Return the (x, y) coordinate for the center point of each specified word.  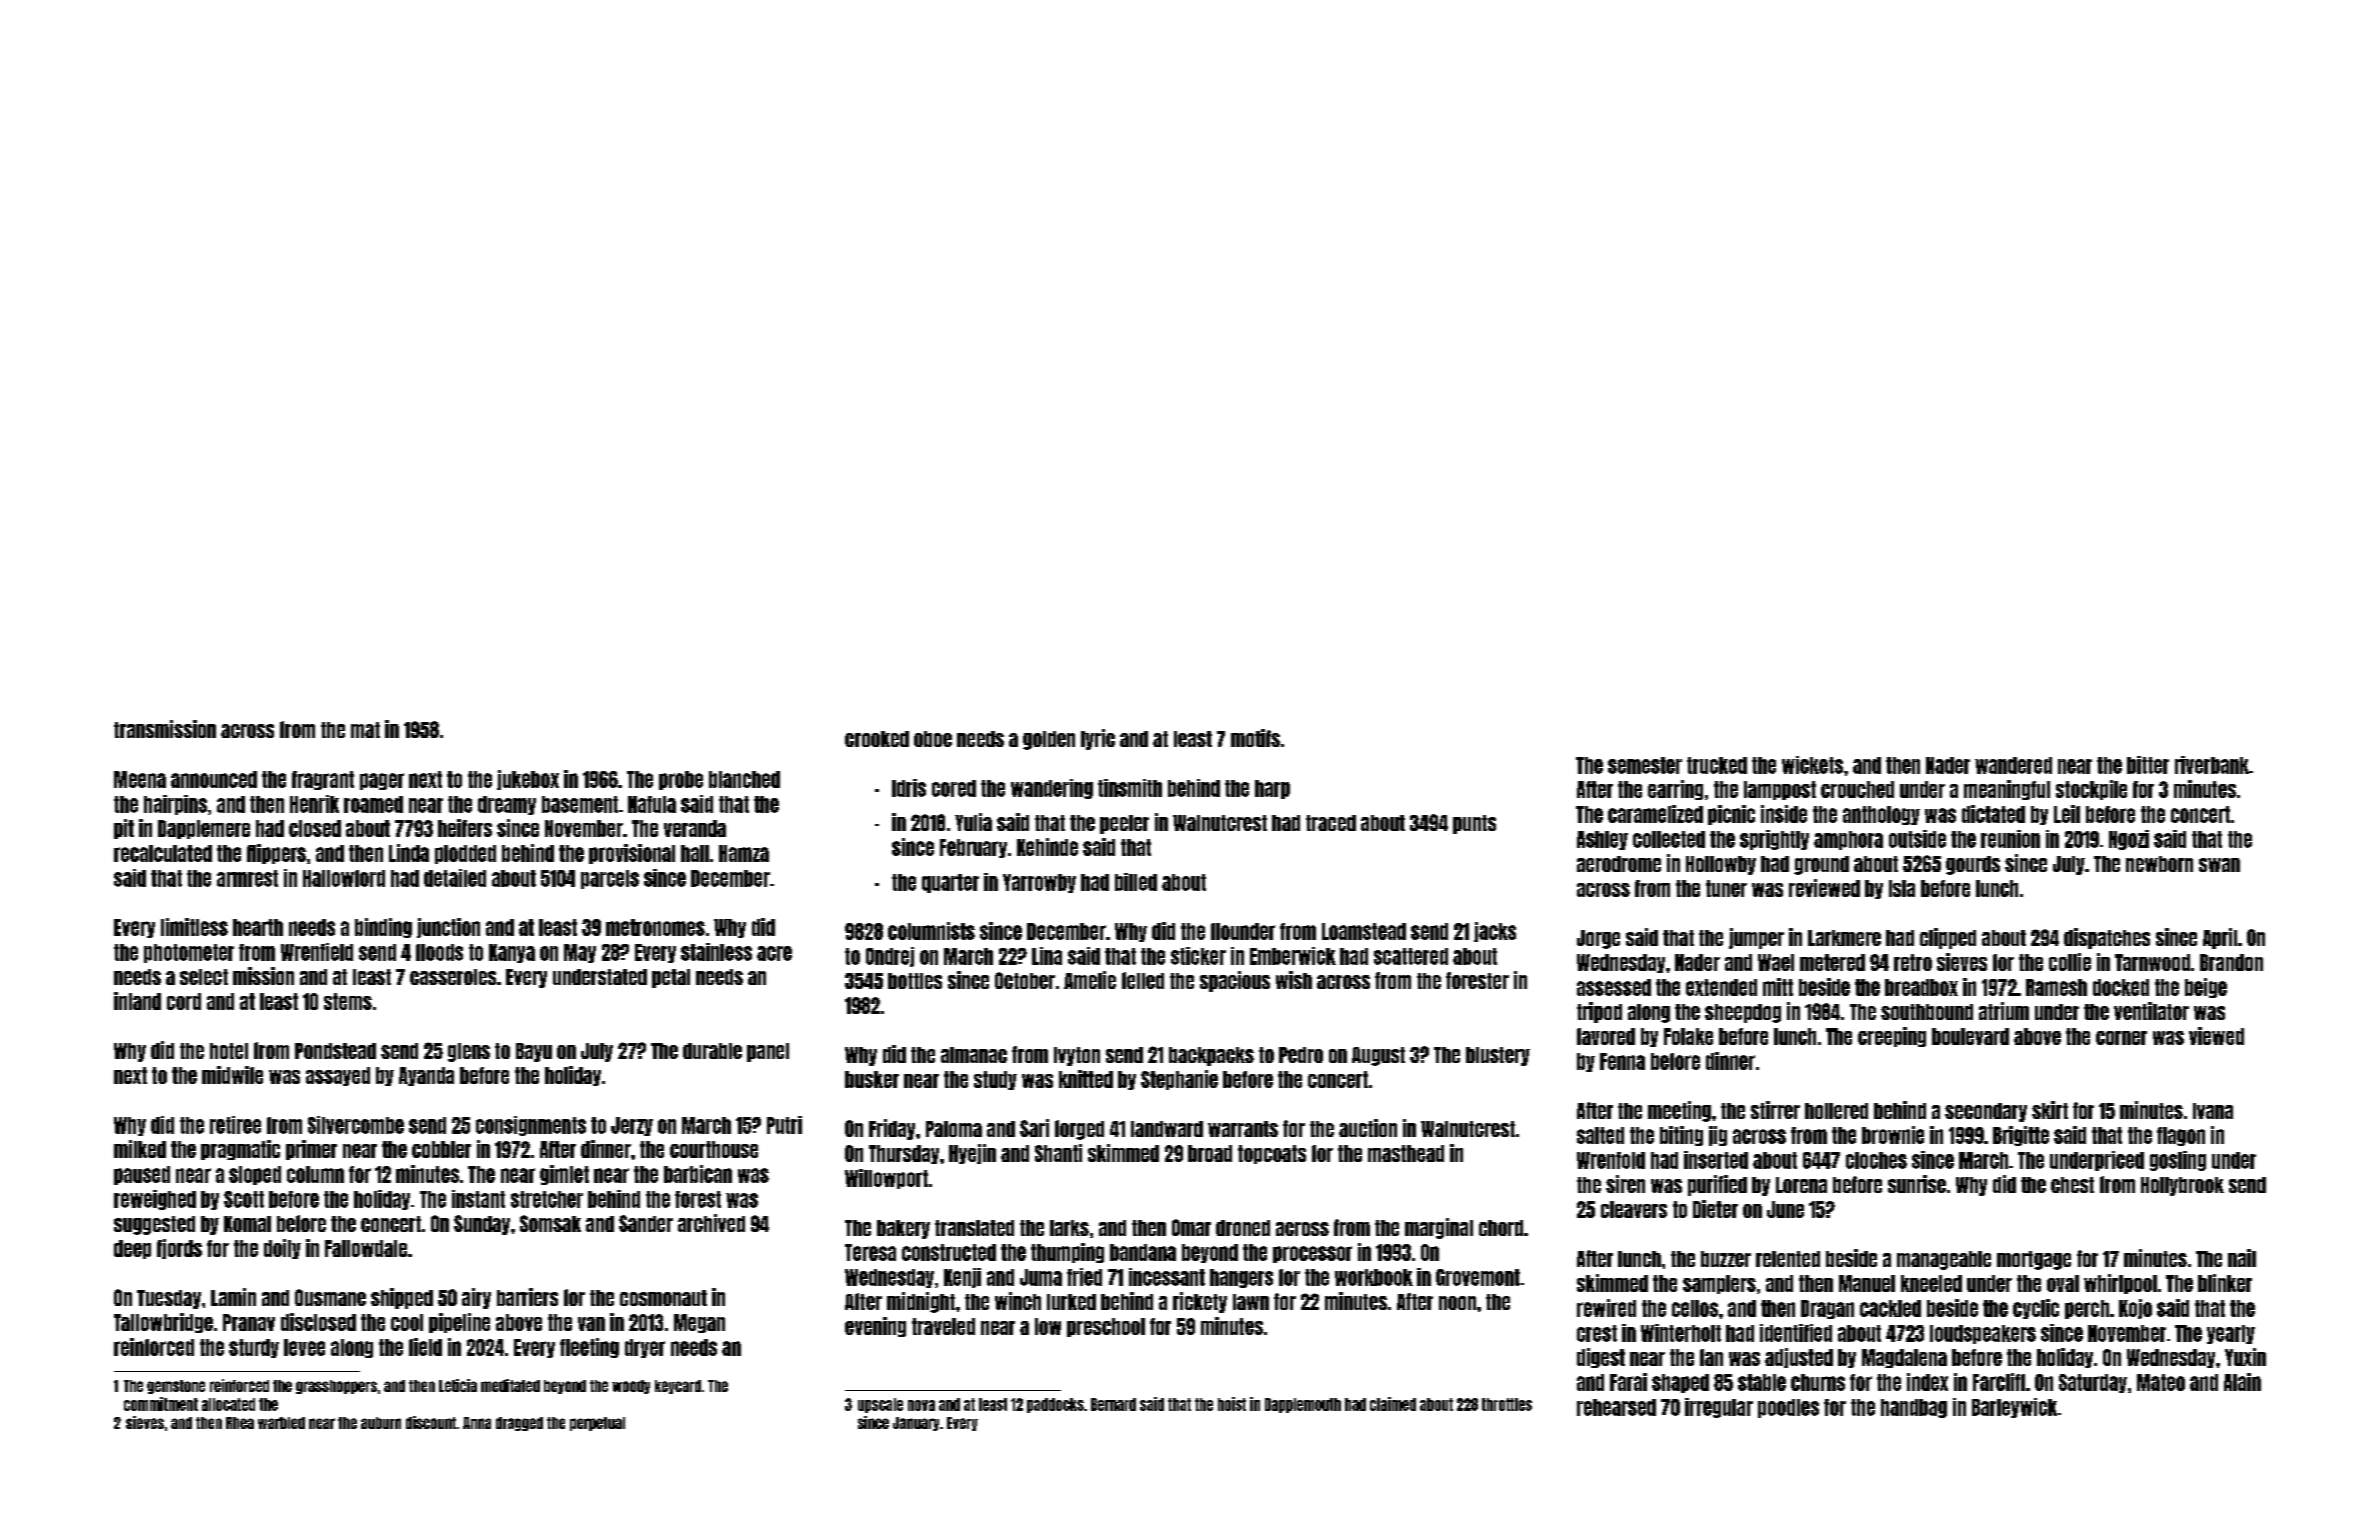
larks (1069, 1228)
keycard (678, 1387)
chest (2072, 1185)
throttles (1507, 1404)
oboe (933, 739)
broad (1210, 1153)
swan (2219, 865)
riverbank (2212, 765)
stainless (716, 952)
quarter (950, 883)
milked (140, 1149)
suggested (154, 1225)
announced (214, 779)
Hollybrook (2182, 1186)
